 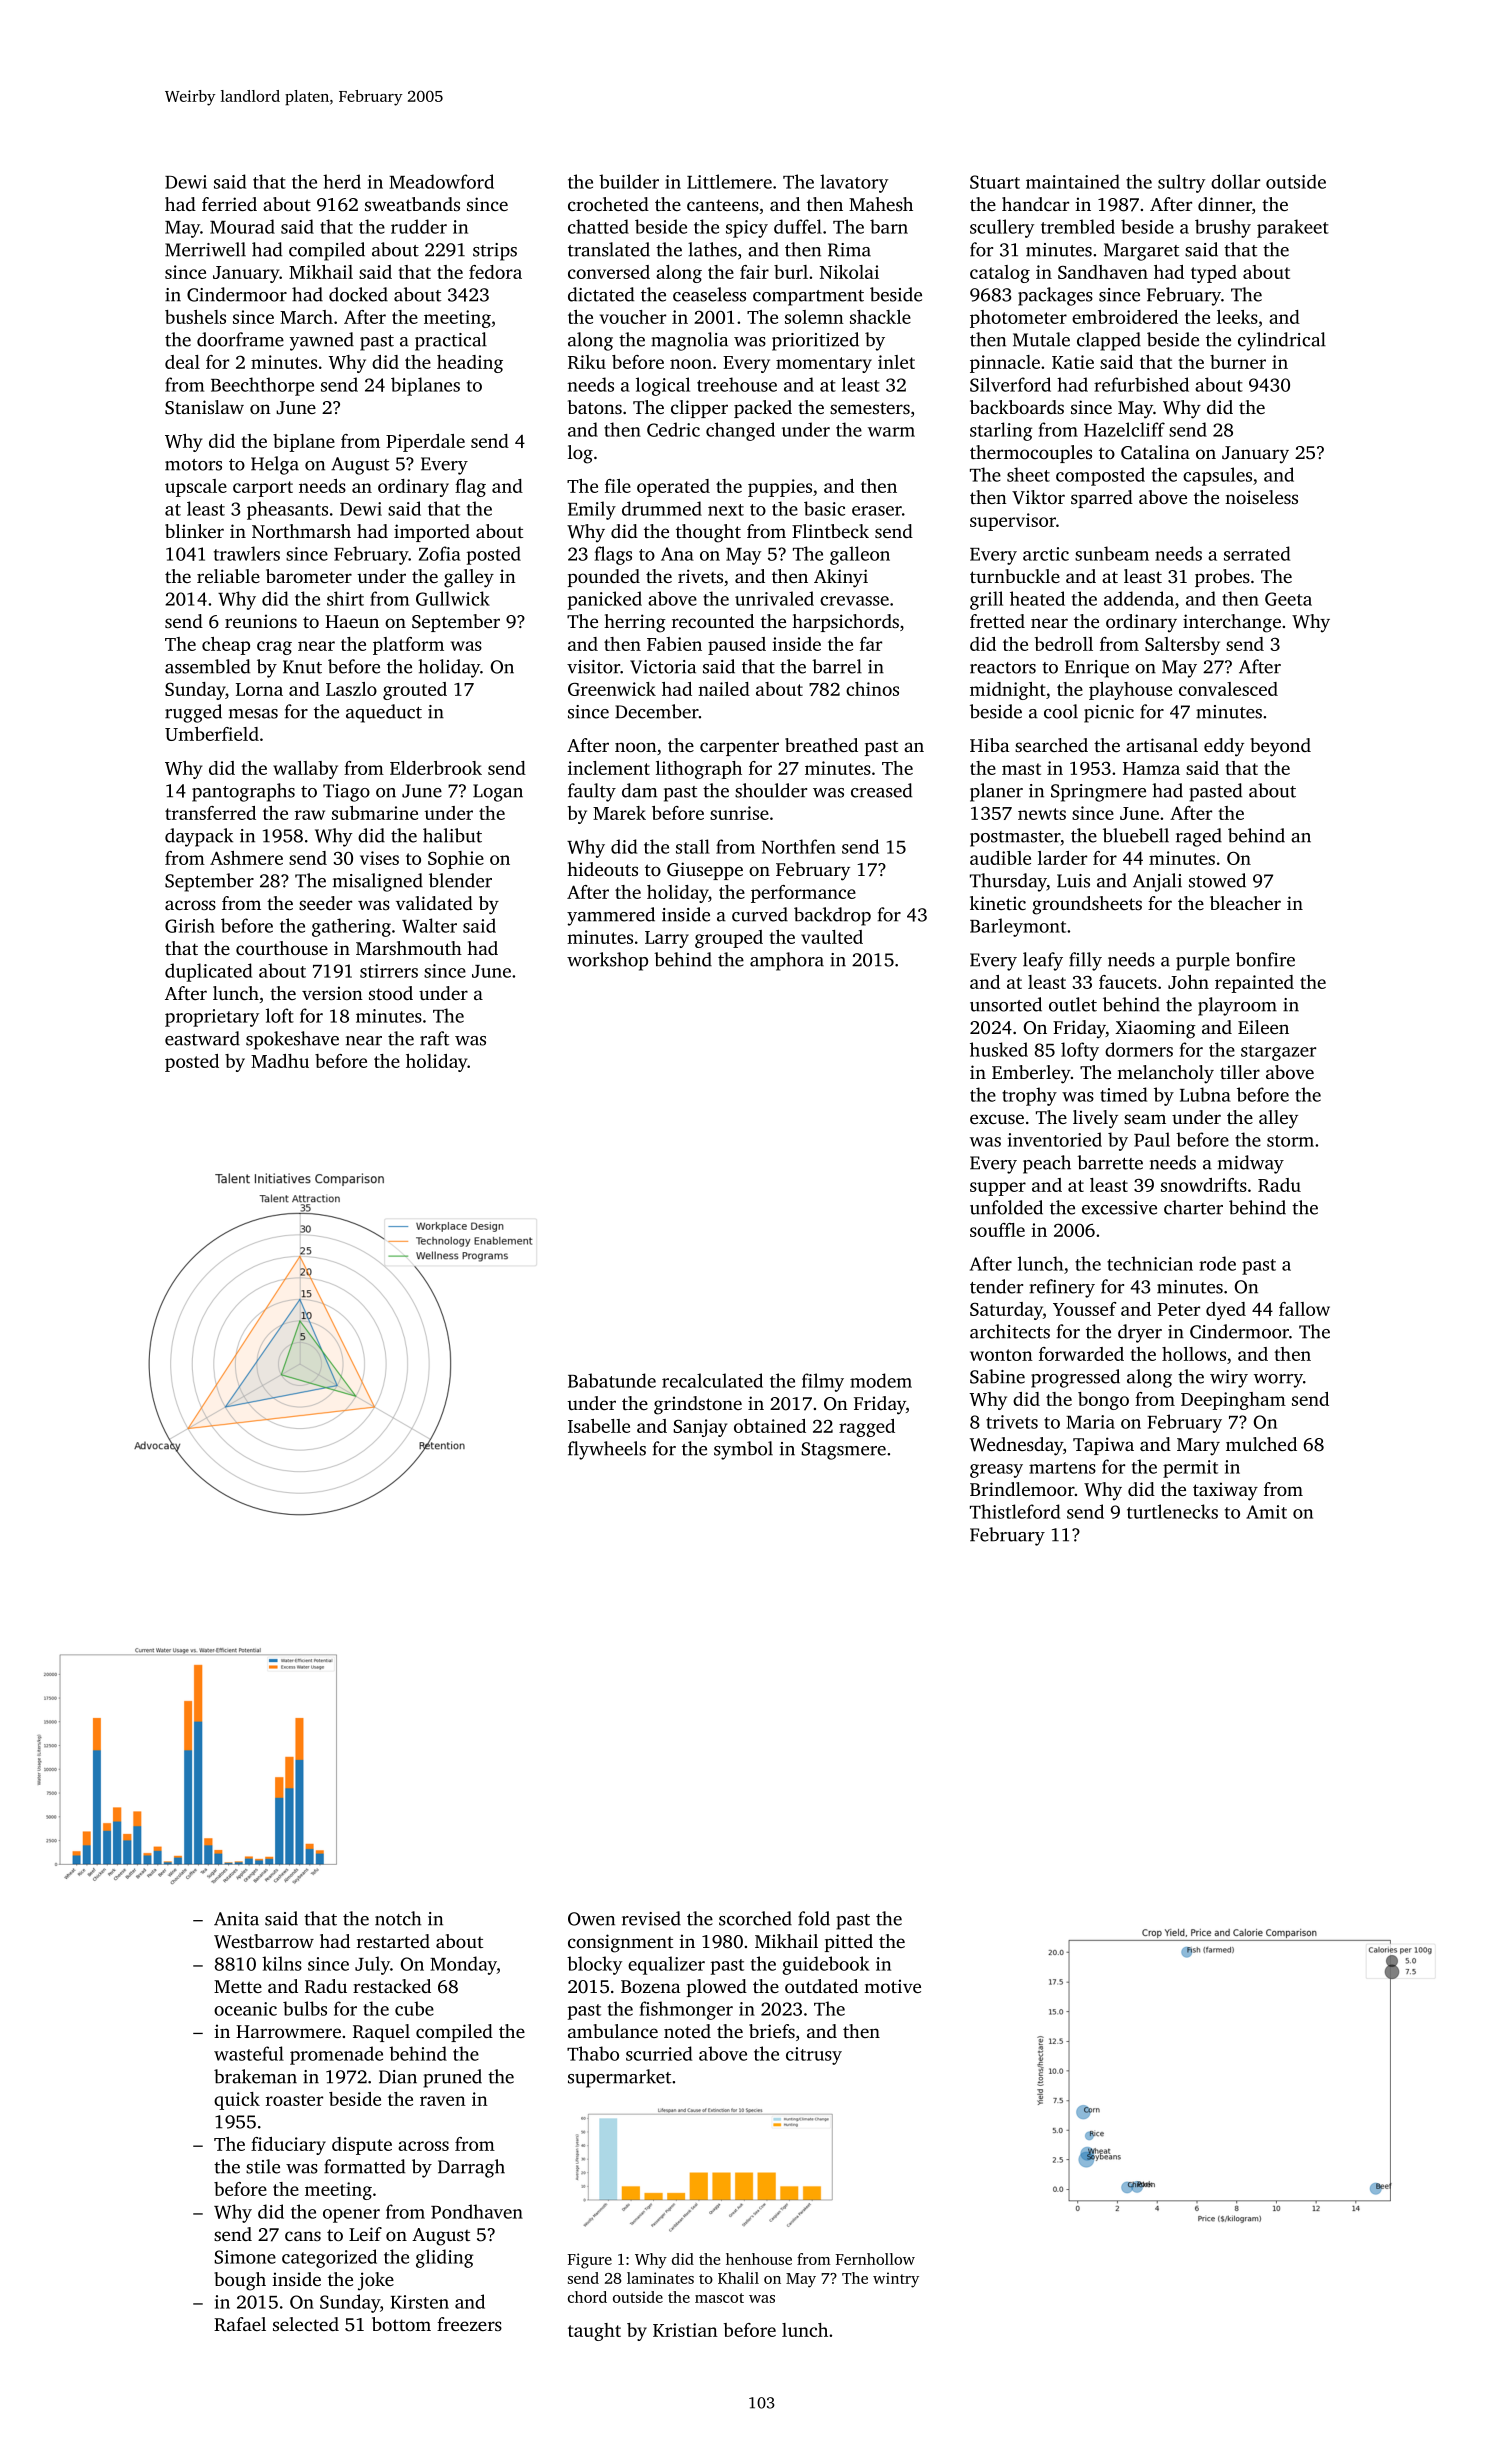 What do you see at coordinates (1280, 747) in the screenshot?
I see `beyond` at bounding box center [1280, 747].
